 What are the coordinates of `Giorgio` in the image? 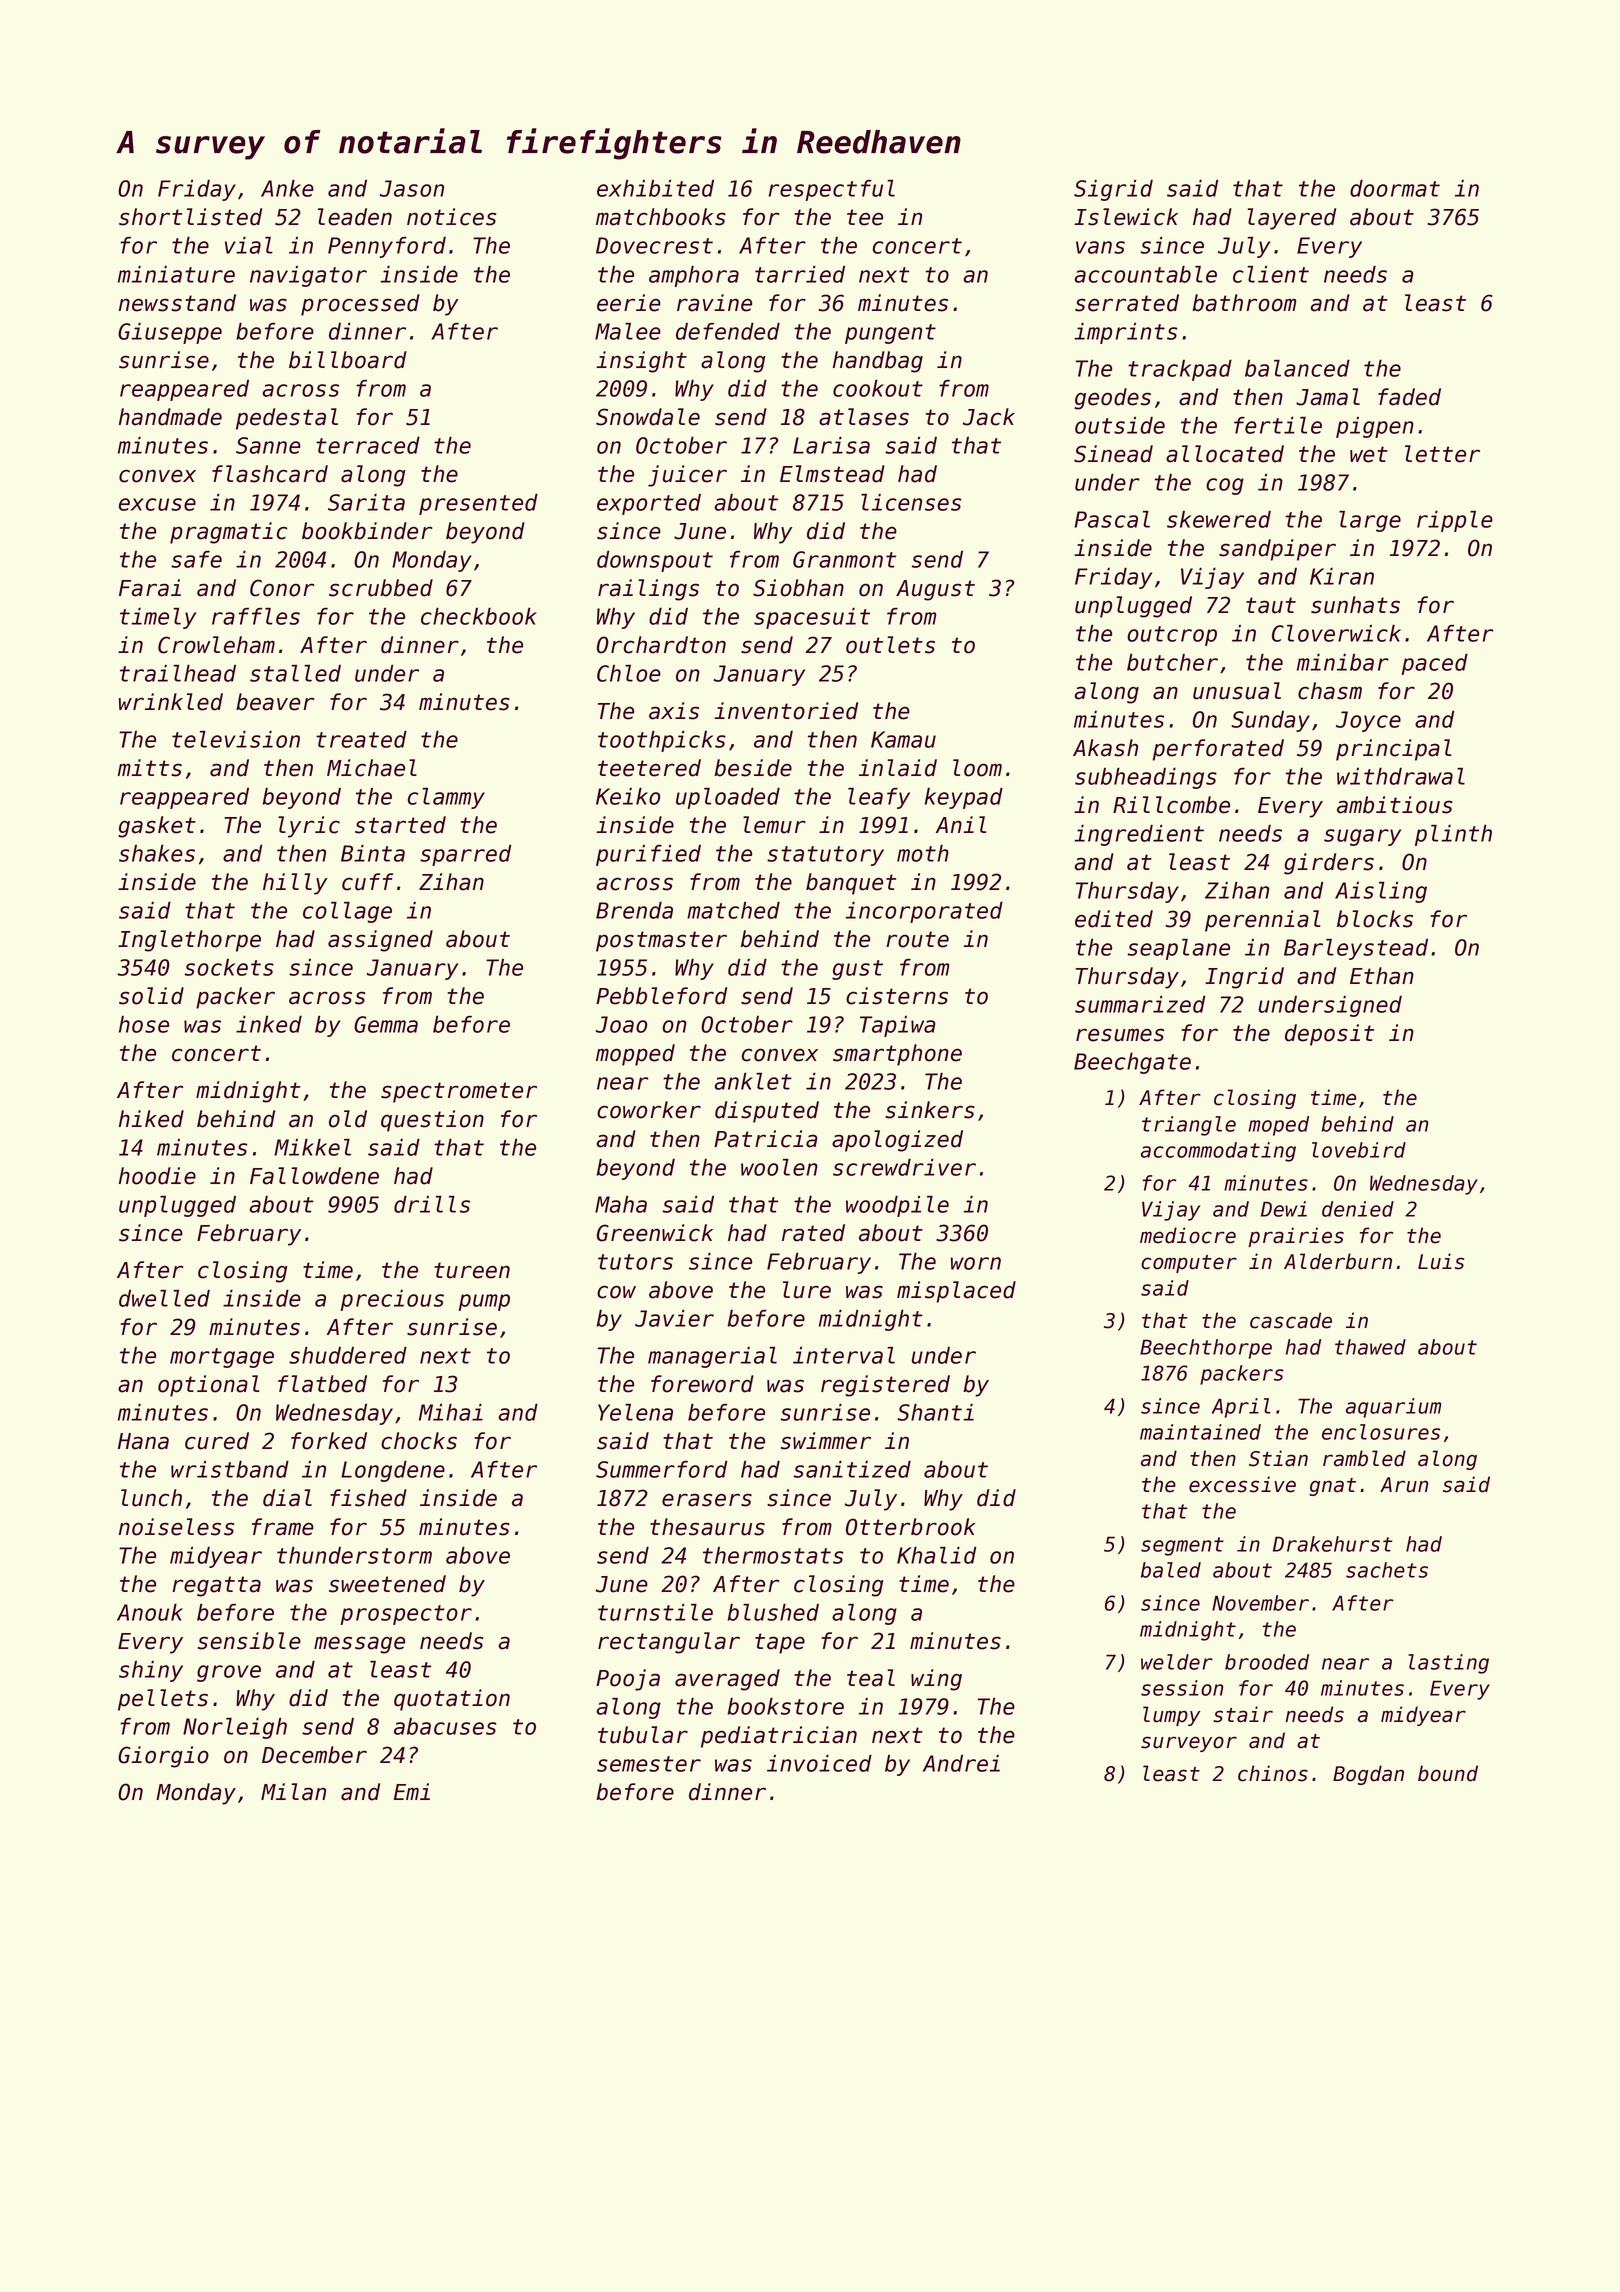 It's located at (163, 1757).
